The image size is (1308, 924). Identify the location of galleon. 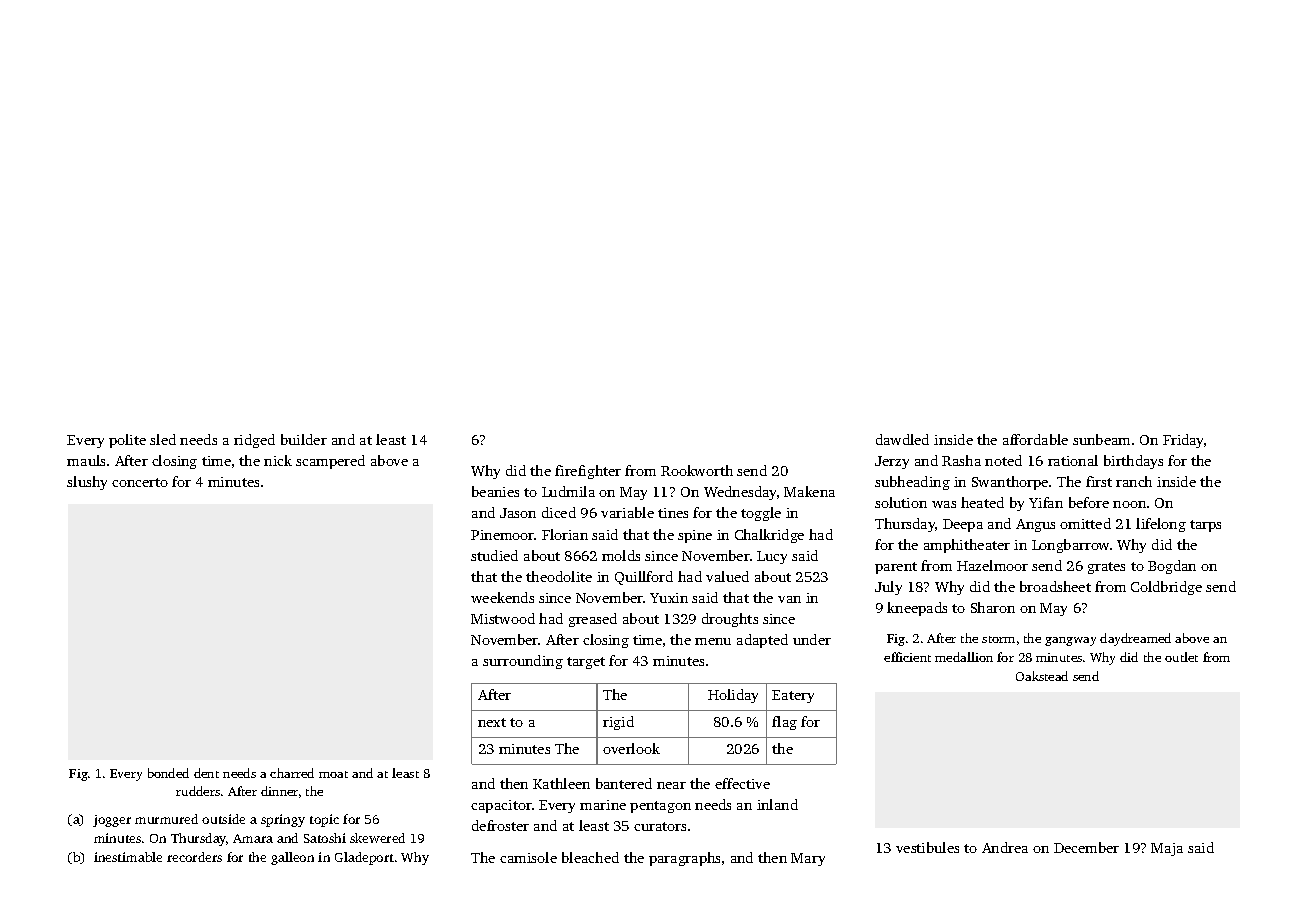
(292, 858).
